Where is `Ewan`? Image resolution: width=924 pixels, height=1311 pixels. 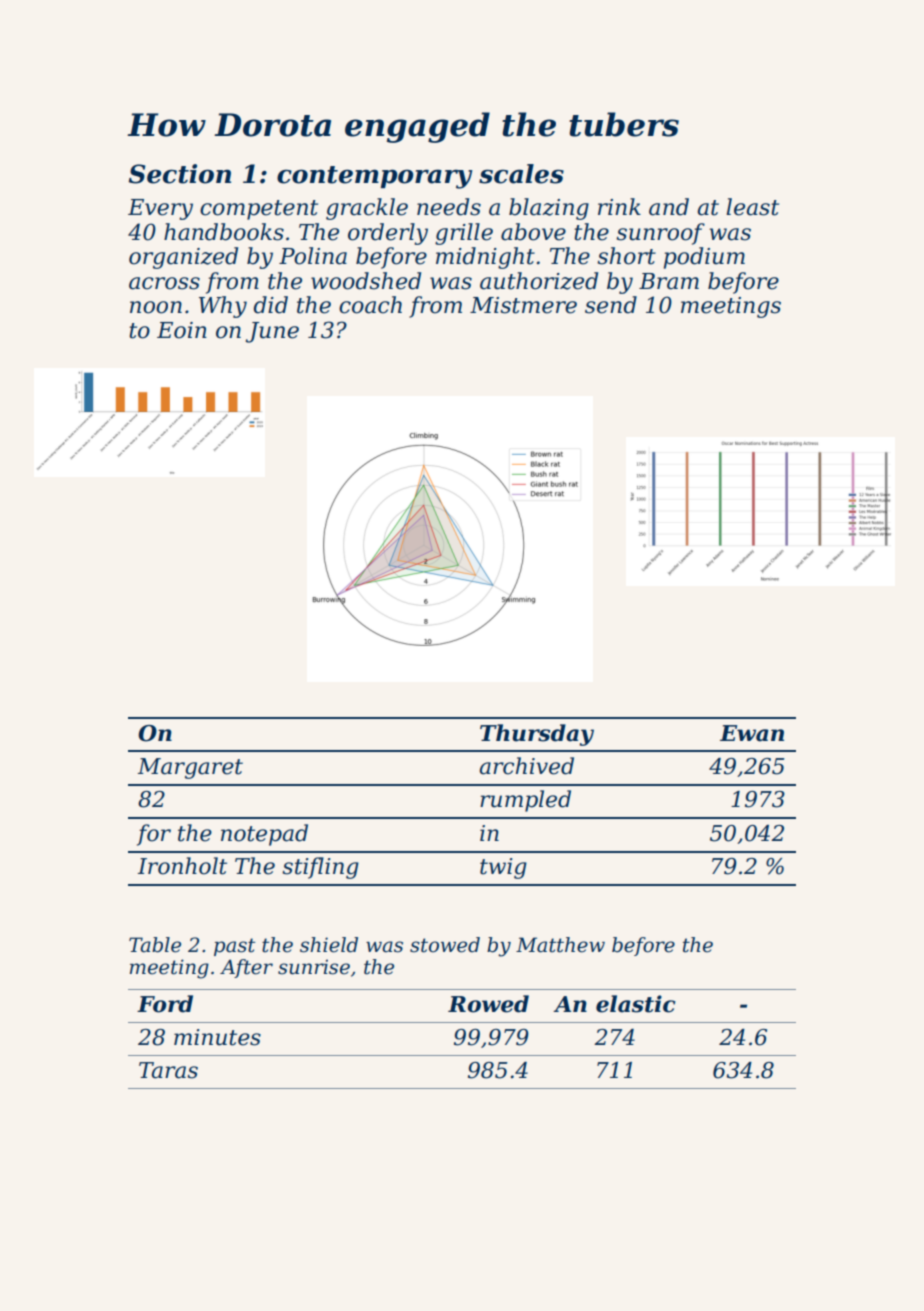 Ewan is located at coordinates (752, 733).
